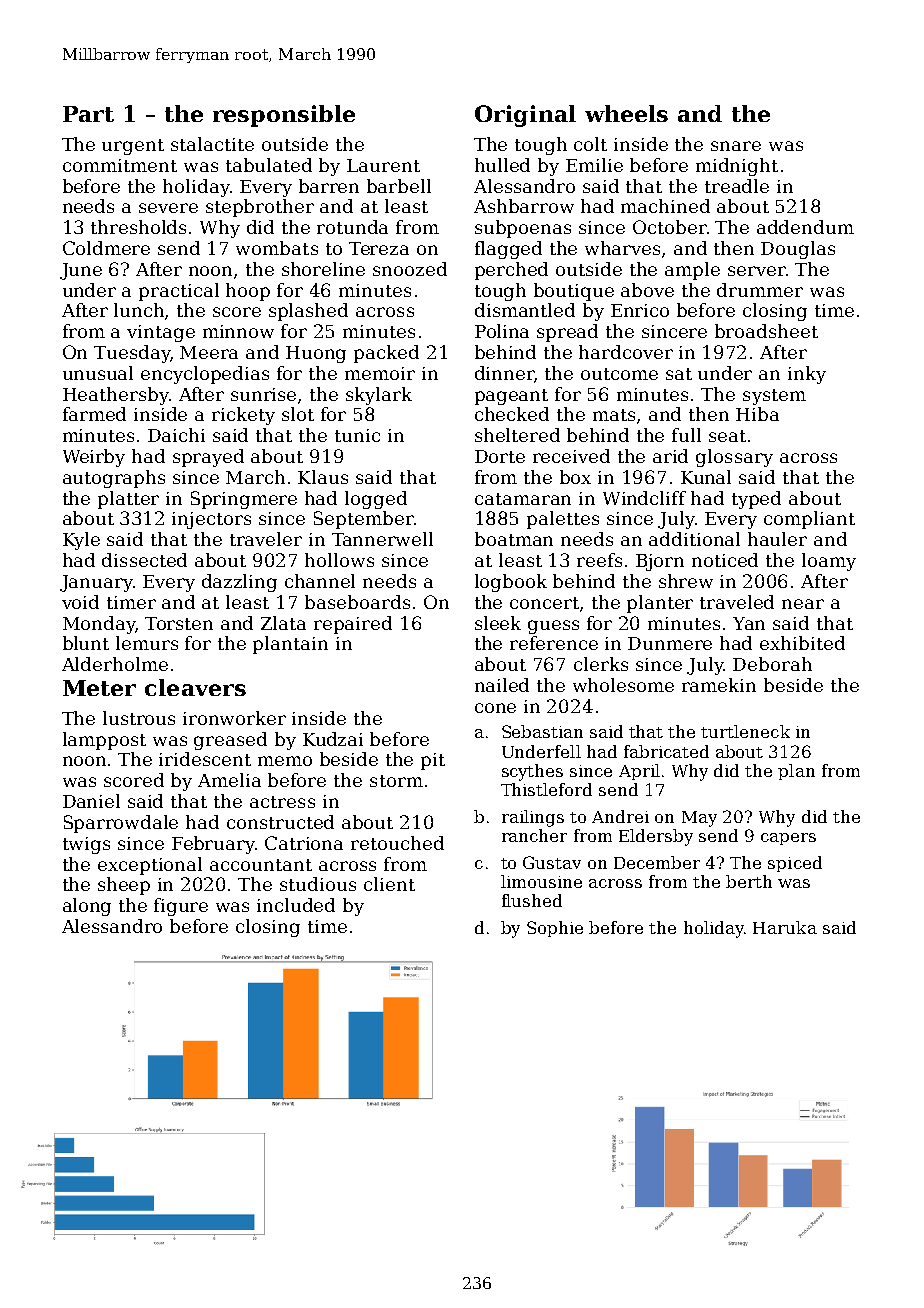 Image resolution: width=924 pixels, height=1308 pixels. I want to click on snare, so click(736, 146).
